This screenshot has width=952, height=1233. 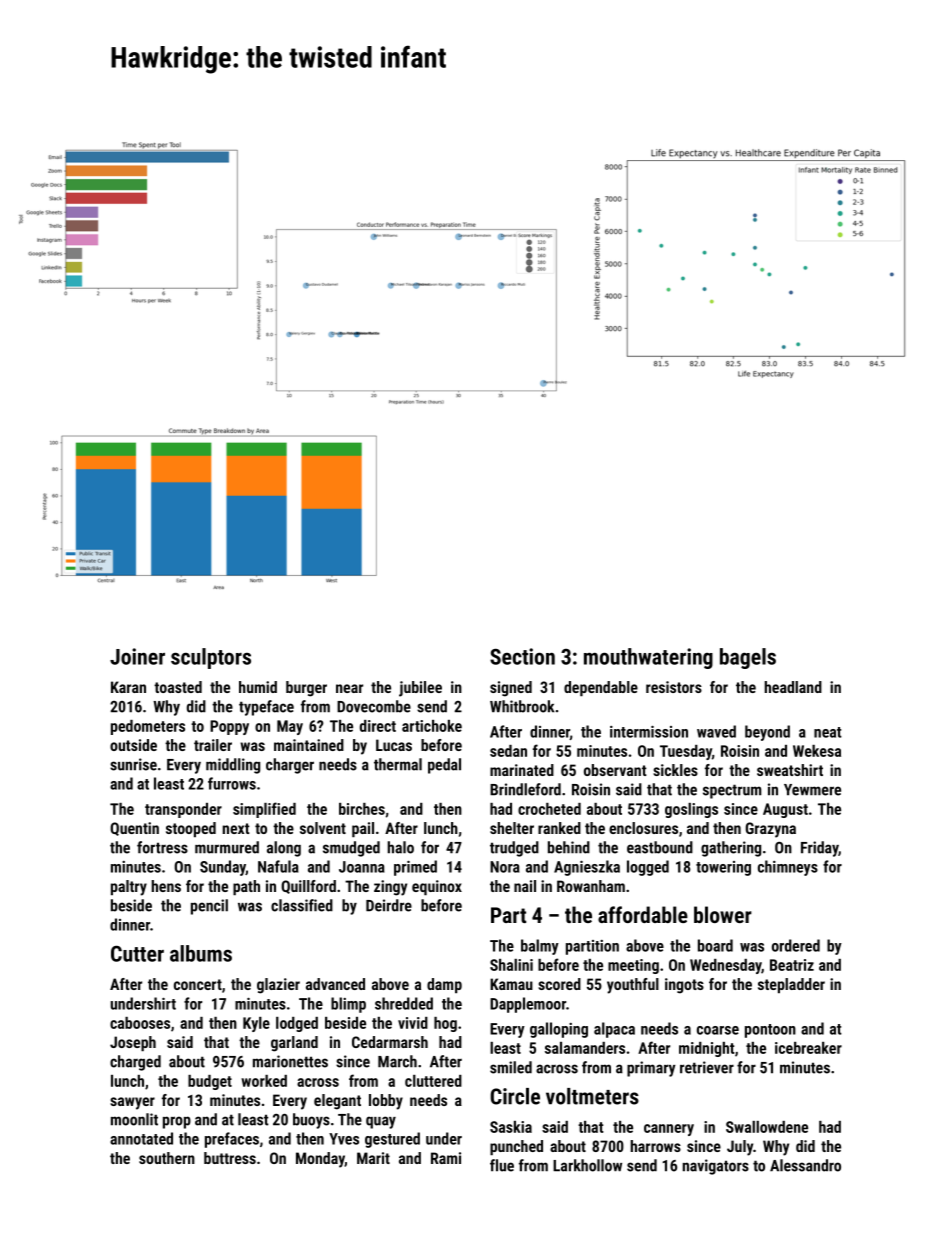 What do you see at coordinates (230, 1158) in the screenshot?
I see `buttress` at bounding box center [230, 1158].
